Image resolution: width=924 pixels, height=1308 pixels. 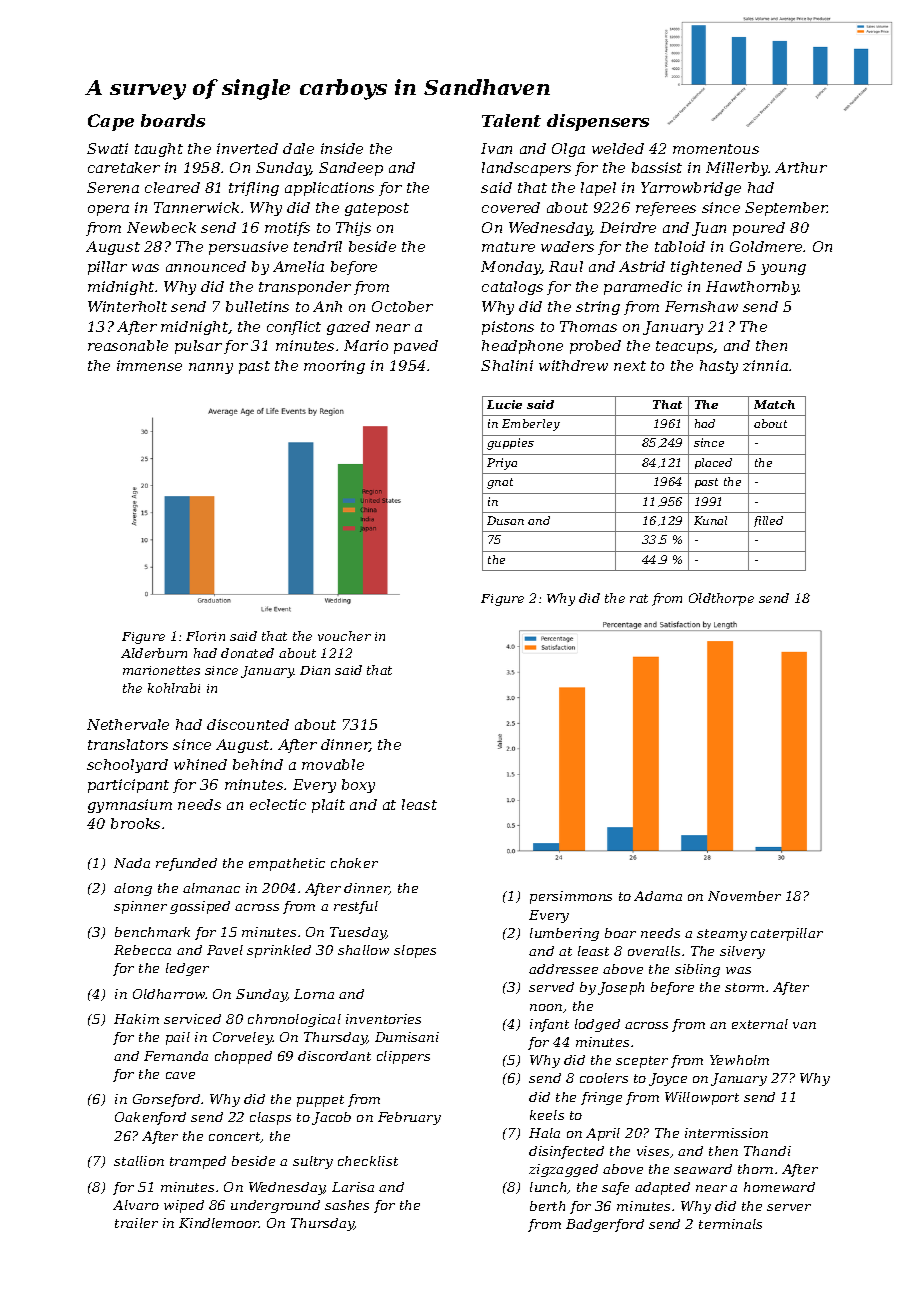 What do you see at coordinates (716, 149) in the screenshot?
I see `momentous` at bounding box center [716, 149].
